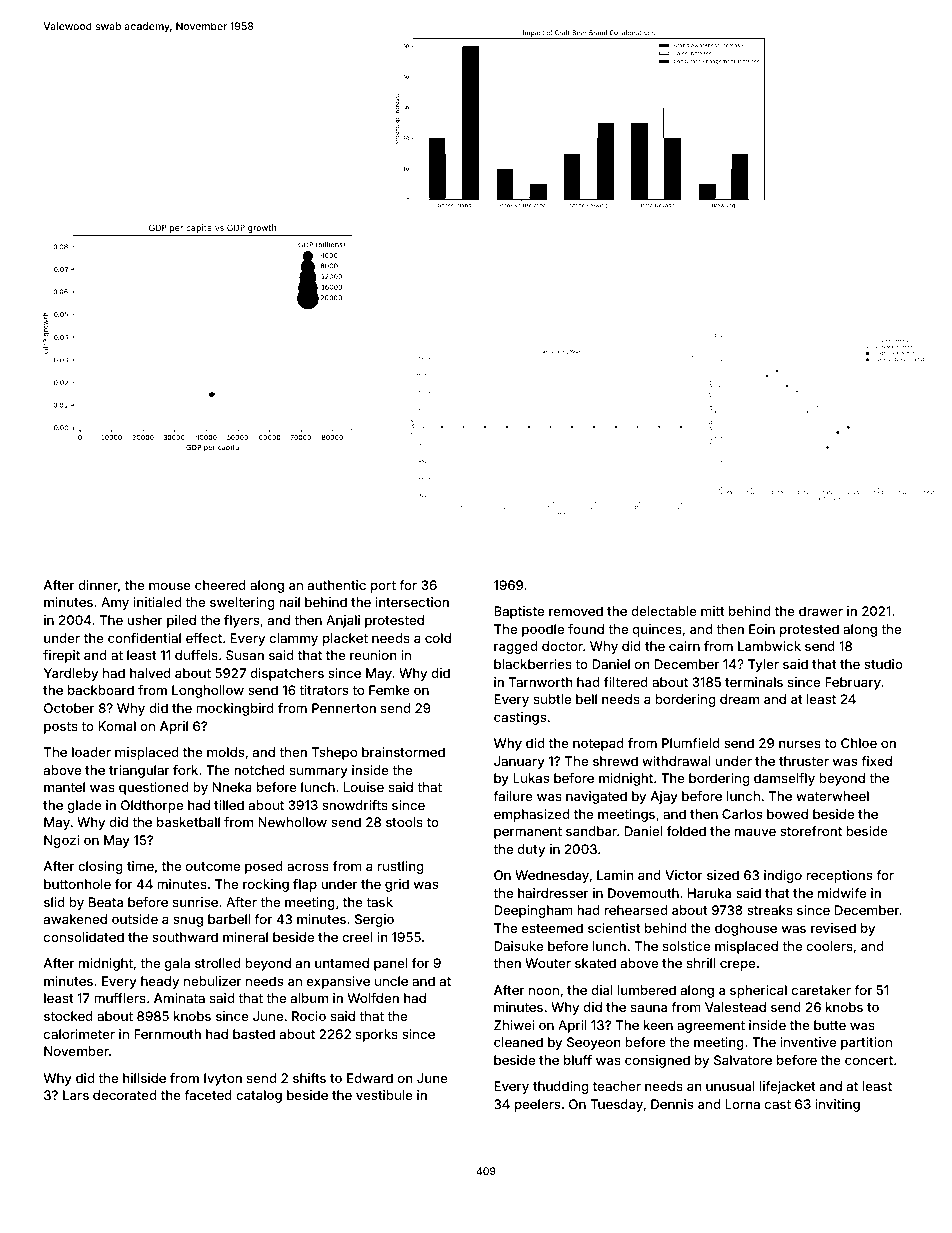  Describe the element at coordinates (787, 814) in the screenshot. I see `bowed` at that location.
